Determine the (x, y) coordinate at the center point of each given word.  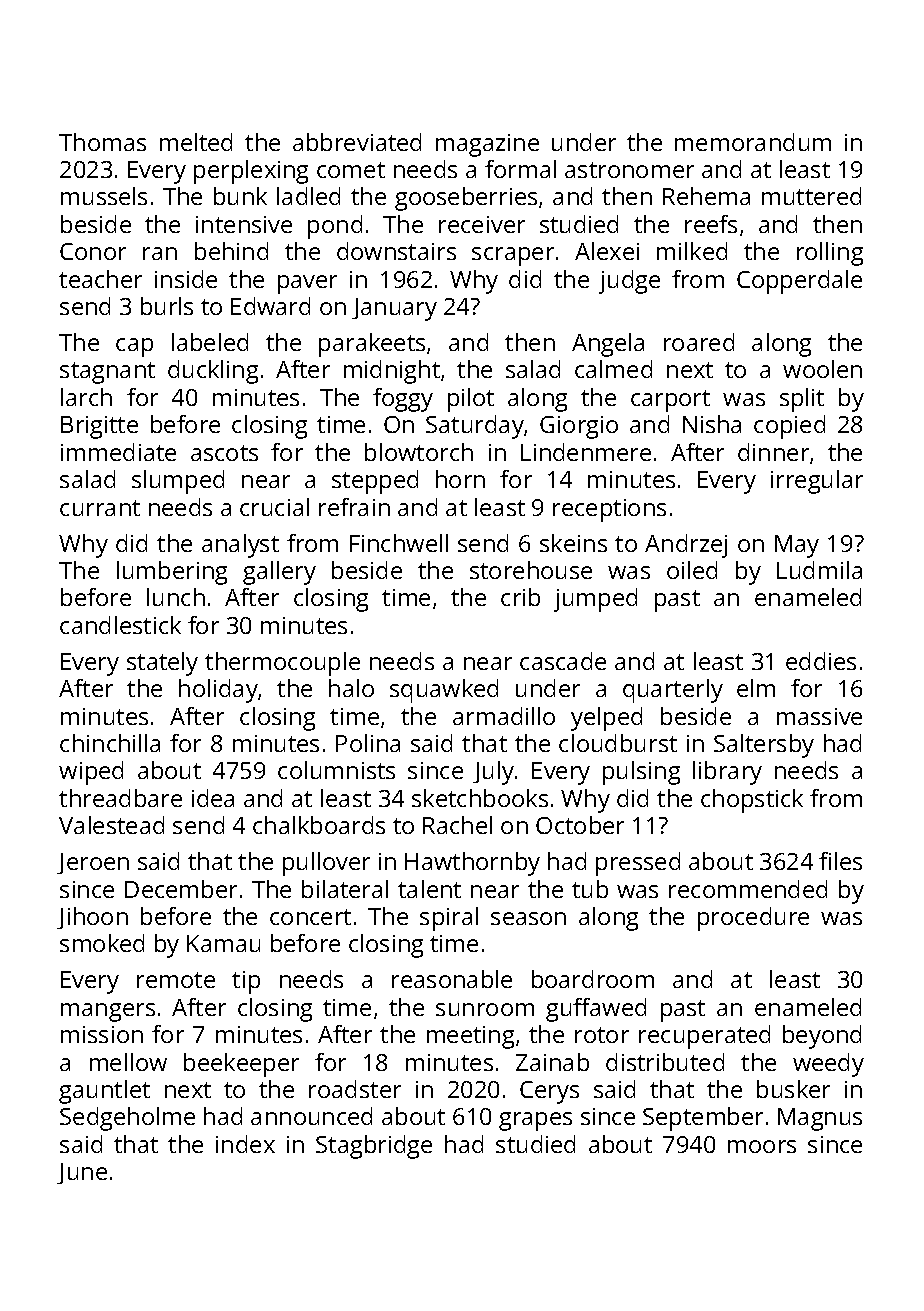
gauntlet (104, 1092)
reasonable (452, 979)
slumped (178, 482)
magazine (487, 145)
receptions (609, 510)
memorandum (753, 142)
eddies (821, 661)
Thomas (102, 142)
